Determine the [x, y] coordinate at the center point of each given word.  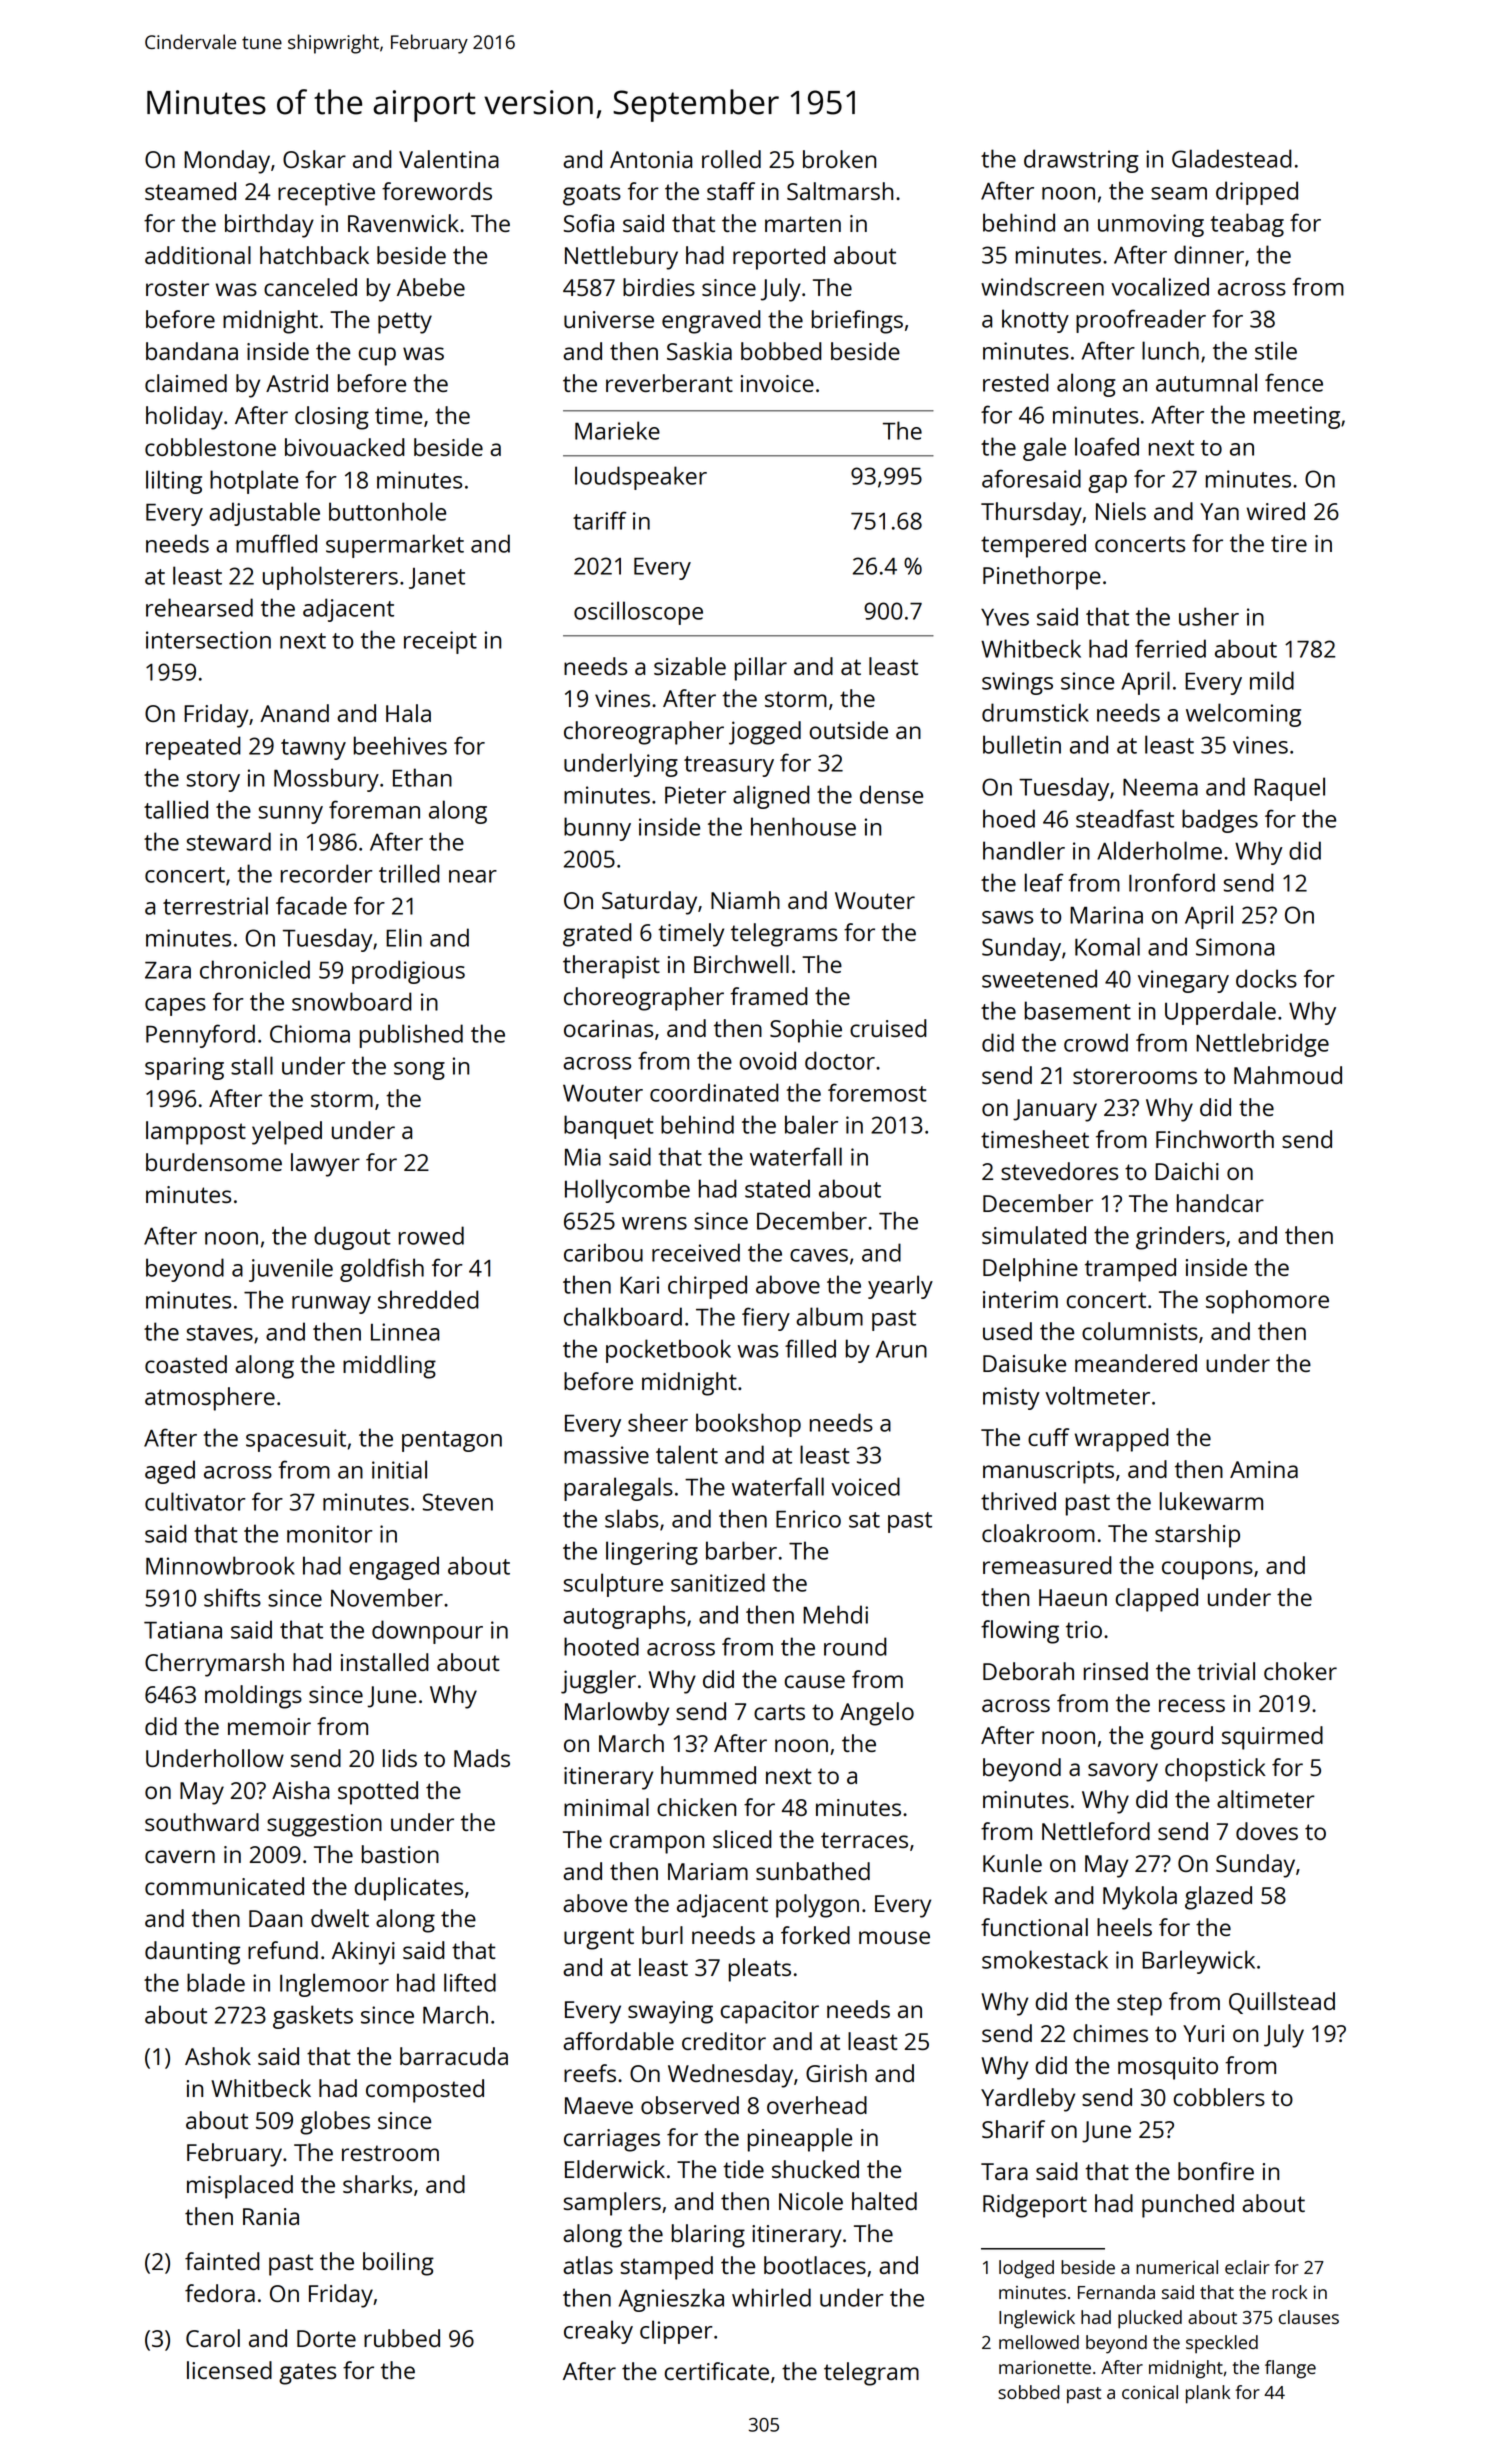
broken [839, 159]
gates [307, 2374]
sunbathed [813, 1871]
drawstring [1081, 161]
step [1139, 2005]
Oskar [314, 159]
